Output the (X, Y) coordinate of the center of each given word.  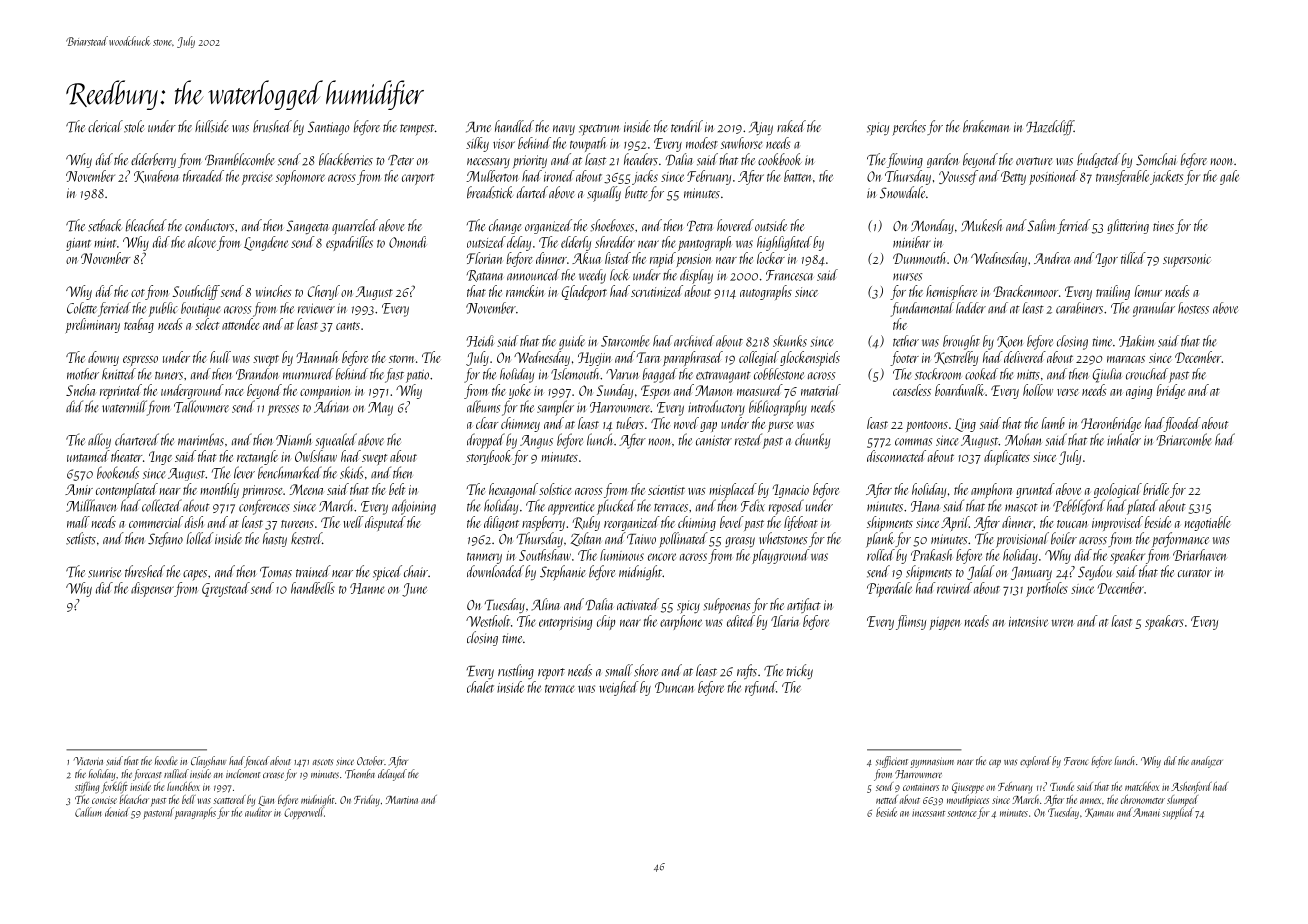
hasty (275, 539)
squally (604, 194)
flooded (1182, 424)
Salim (1041, 225)
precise (257, 178)
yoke (520, 391)
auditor (258, 812)
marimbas (201, 439)
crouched (1147, 374)
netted (887, 799)
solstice (555, 489)
